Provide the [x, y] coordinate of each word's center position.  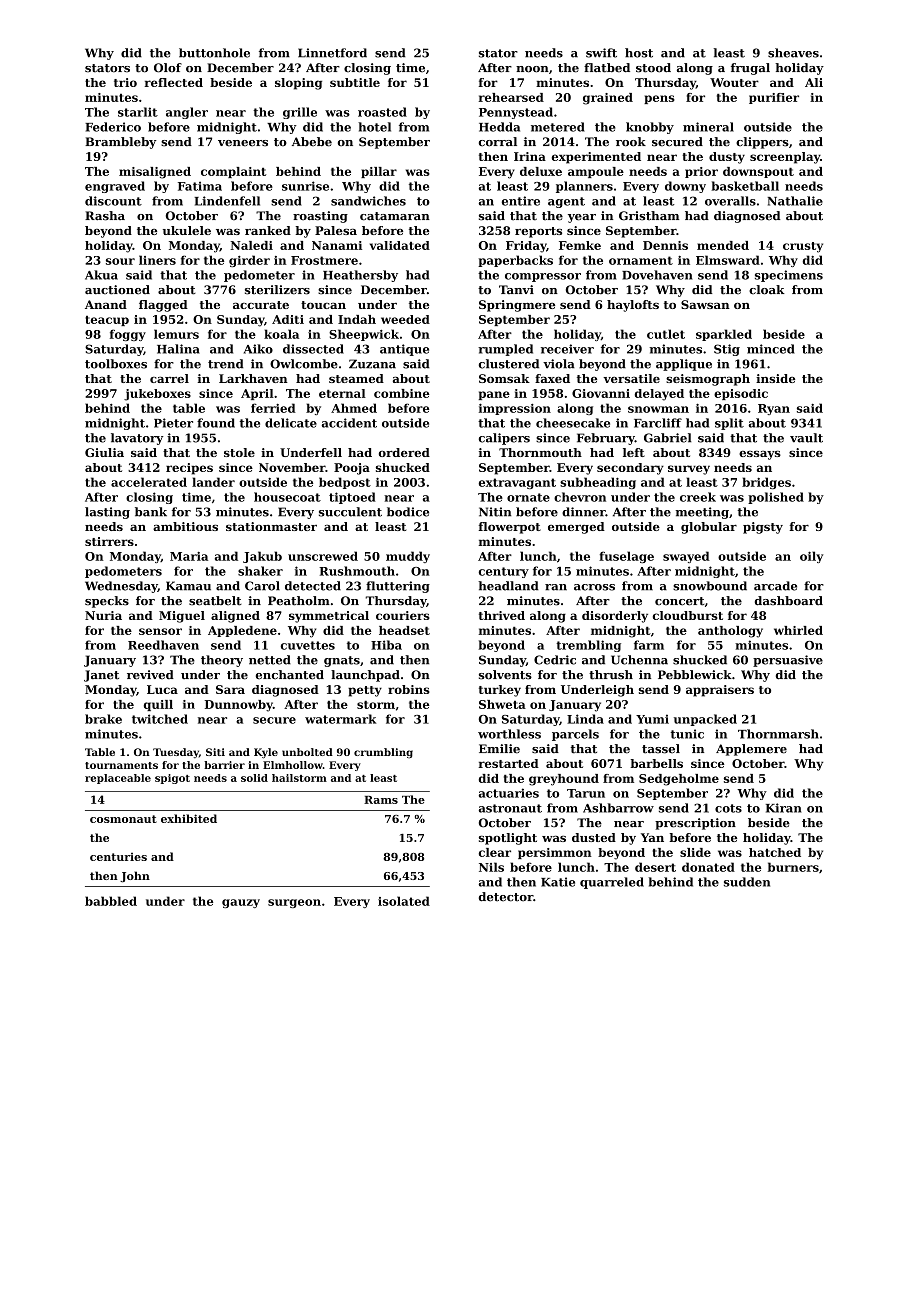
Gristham [649, 216]
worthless [509, 734]
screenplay [785, 158]
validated [400, 245]
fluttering [398, 587]
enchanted [290, 675]
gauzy [241, 903]
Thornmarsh [778, 734]
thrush [611, 675]
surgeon [294, 903]
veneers [243, 143]
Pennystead [516, 113]
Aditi [288, 319]
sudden [747, 882]
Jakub [262, 557]
